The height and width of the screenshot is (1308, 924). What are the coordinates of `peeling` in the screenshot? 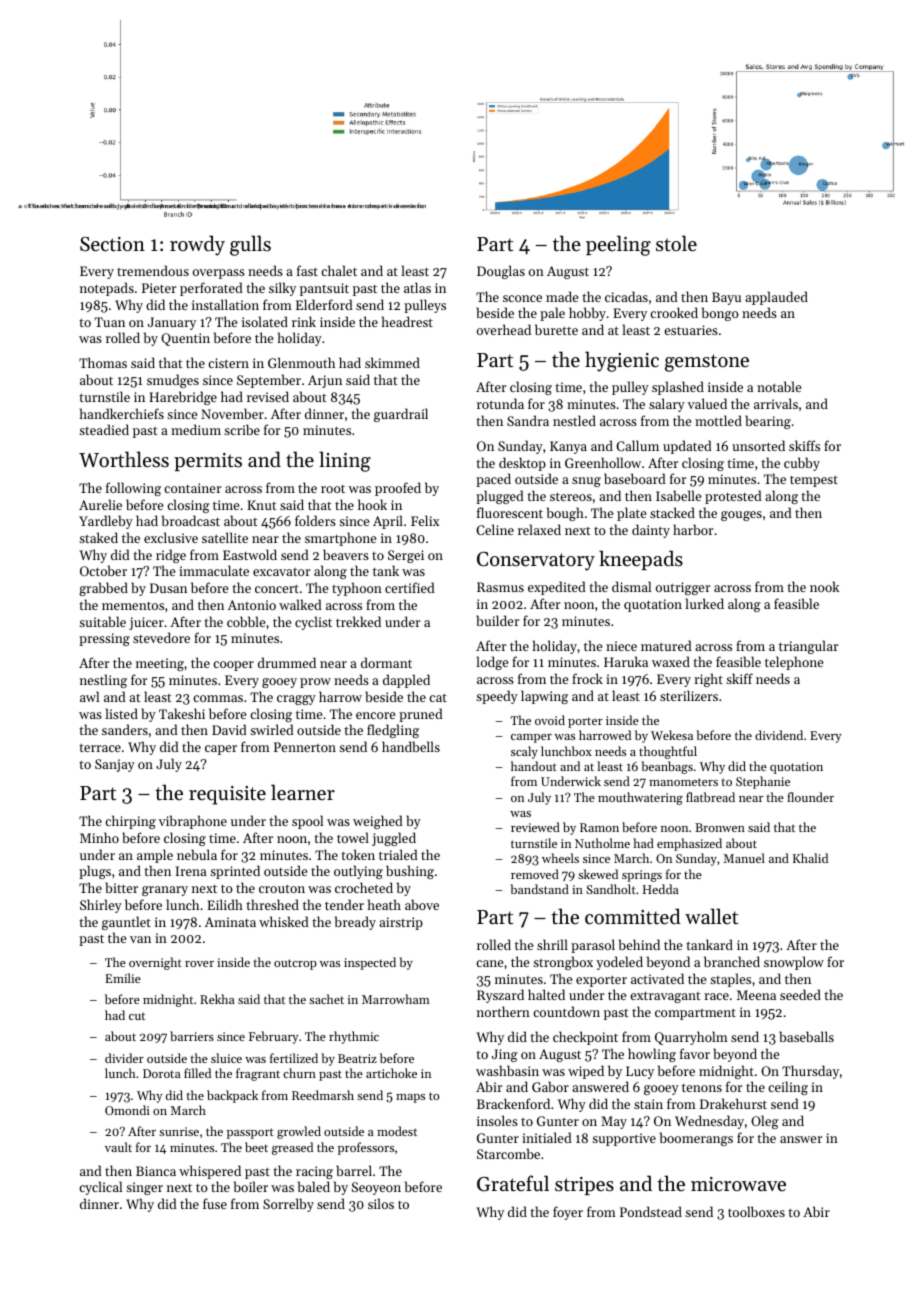 It's located at (618, 245).
